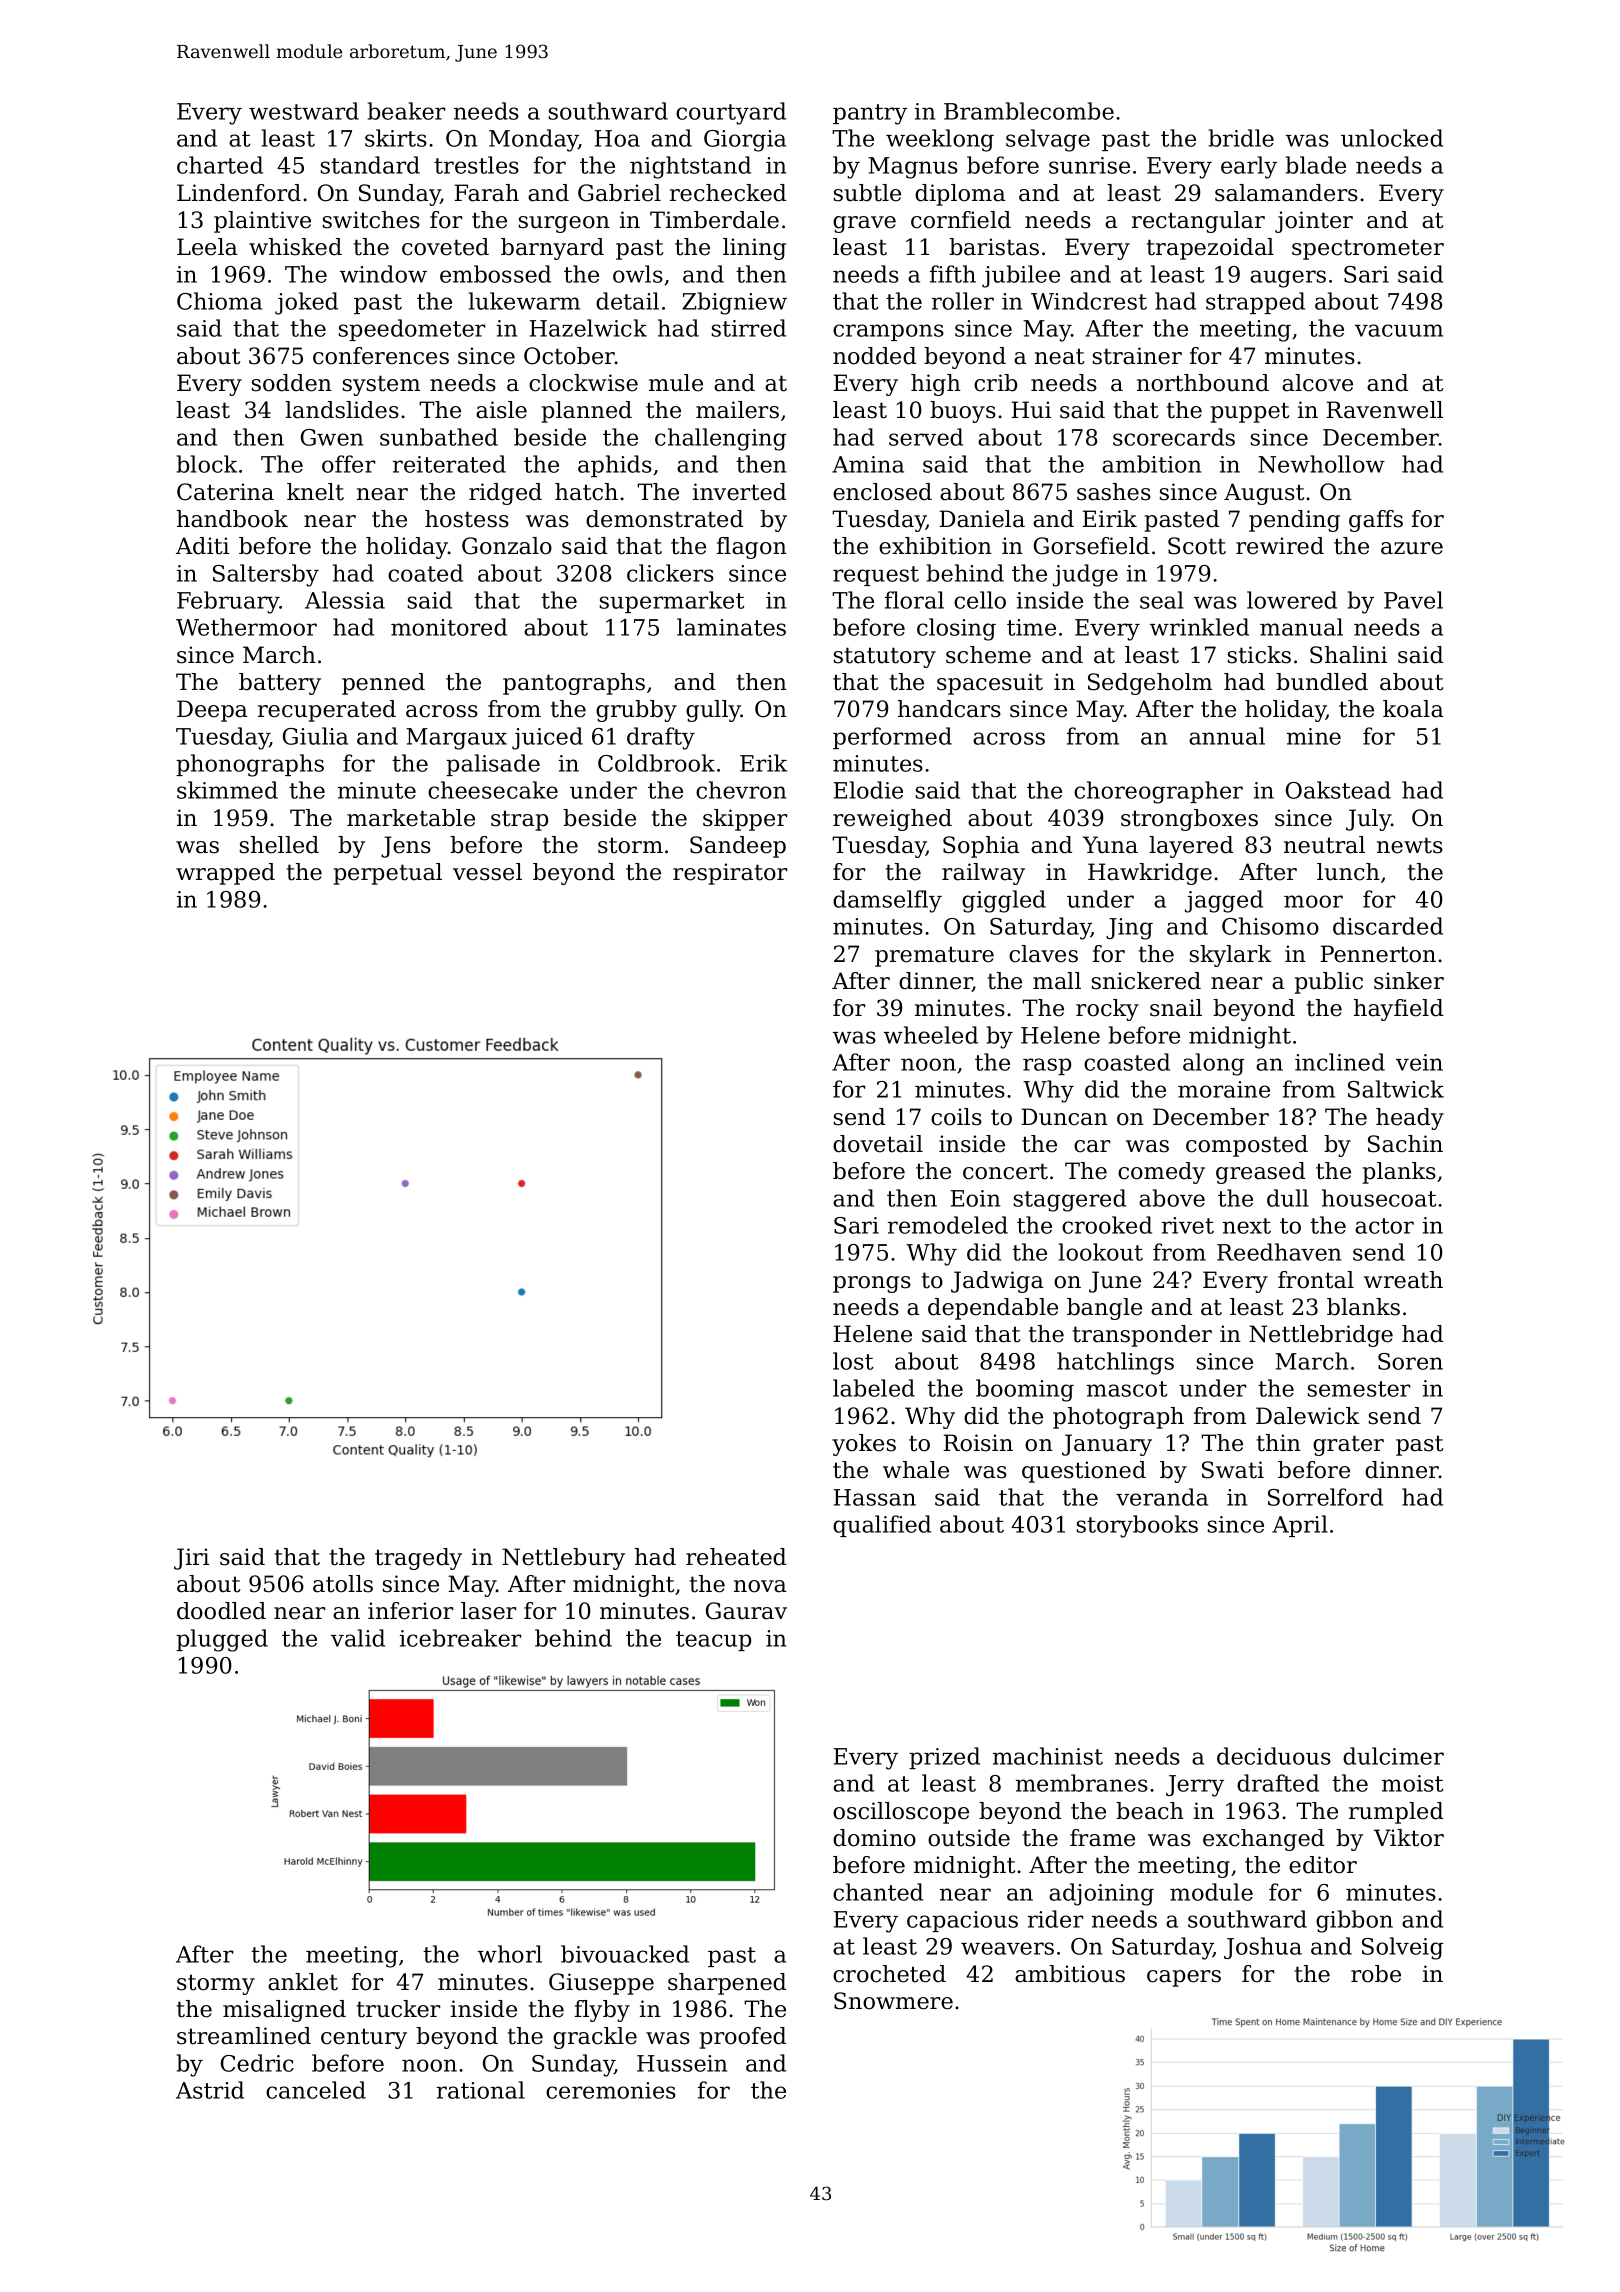 This image has height=2292, width=1620. What do you see at coordinates (304, 111) in the image?
I see `westward` at bounding box center [304, 111].
